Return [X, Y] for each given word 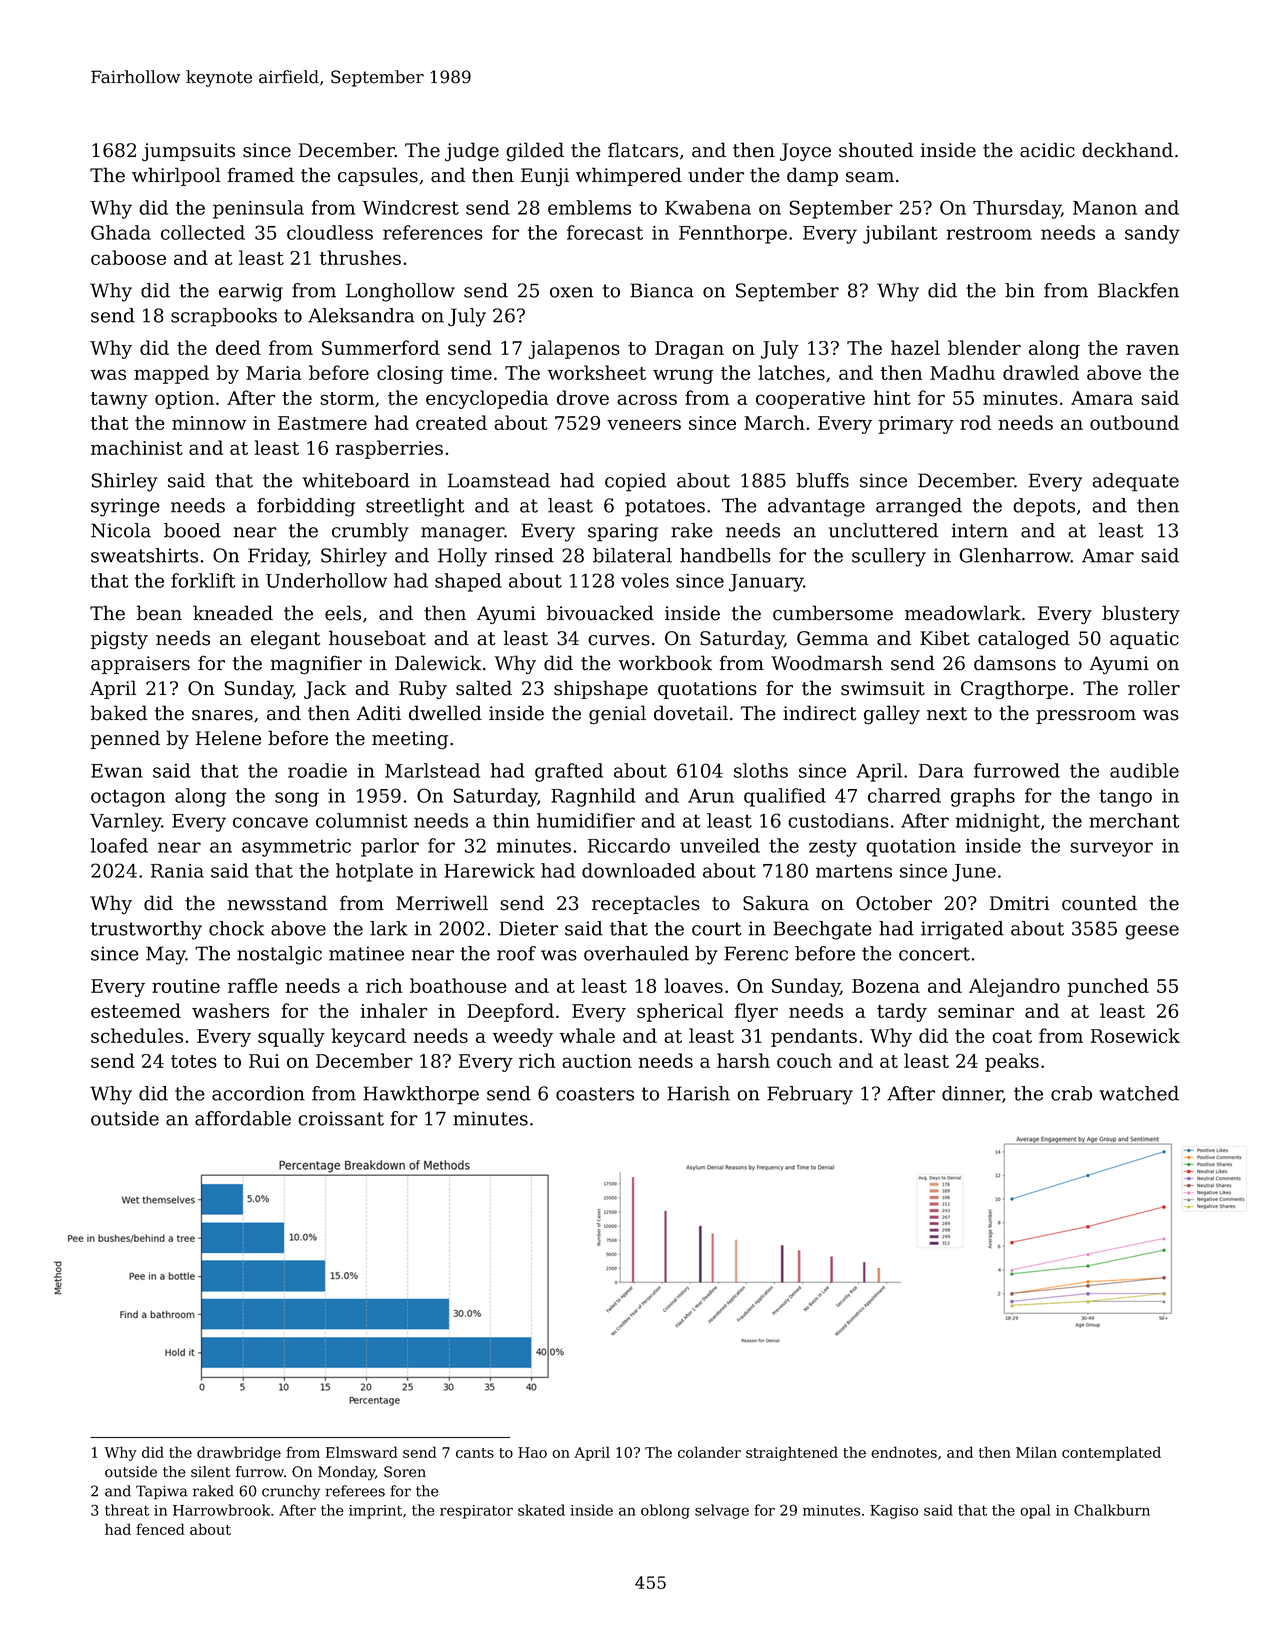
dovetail [691, 713]
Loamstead [499, 480]
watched [1139, 1093]
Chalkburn [1112, 1510]
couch [804, 1060]
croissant [341, 1118]
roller [1154, 688]
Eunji [545, 177]
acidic [1047, 150]
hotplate [374, 872]
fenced [160, 1529]
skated [541, 1510]
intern [980, 530]
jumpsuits [188, 152]
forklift [203, 580]
